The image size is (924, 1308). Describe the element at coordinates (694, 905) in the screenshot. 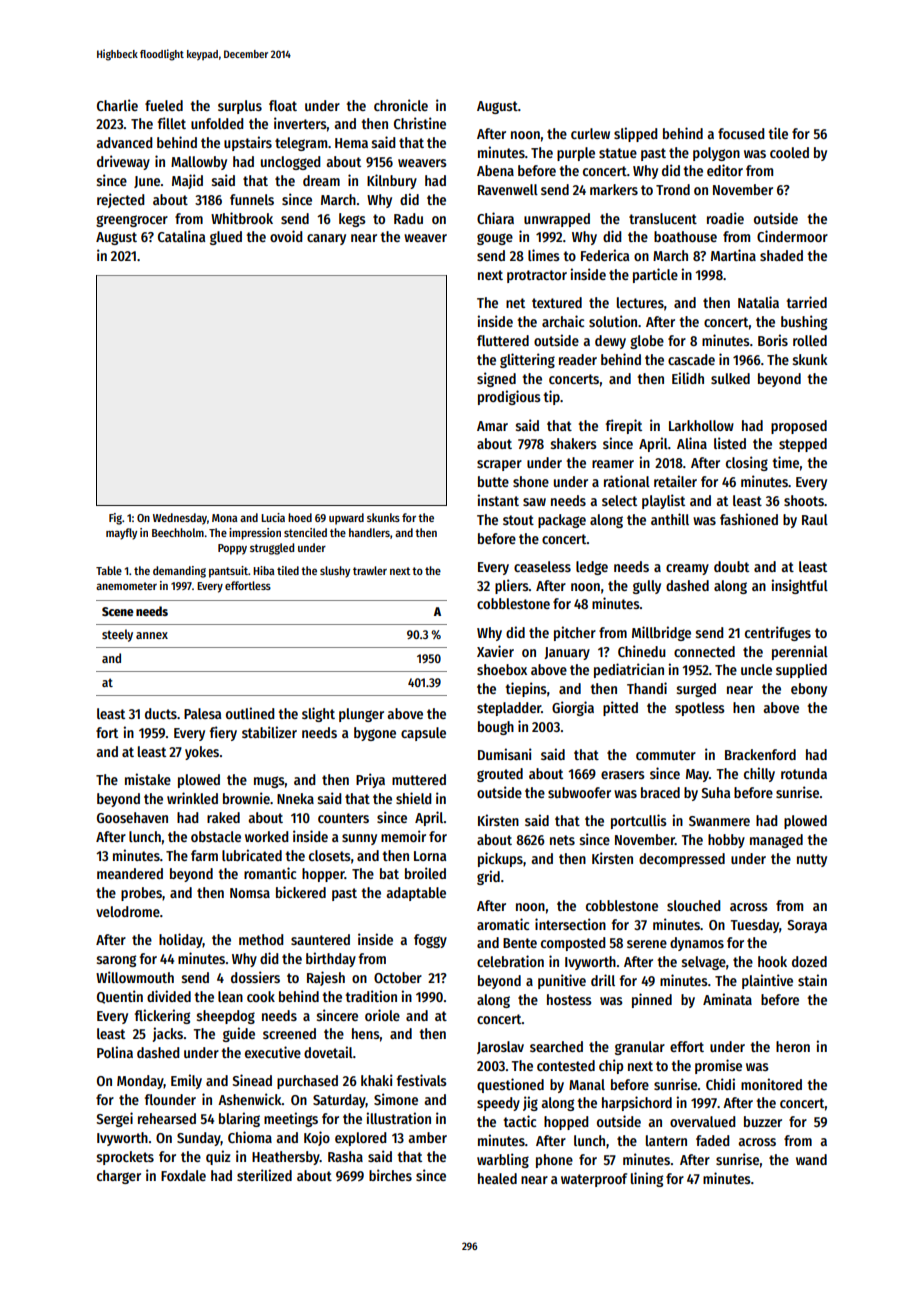

I see `slouched` at that location.
